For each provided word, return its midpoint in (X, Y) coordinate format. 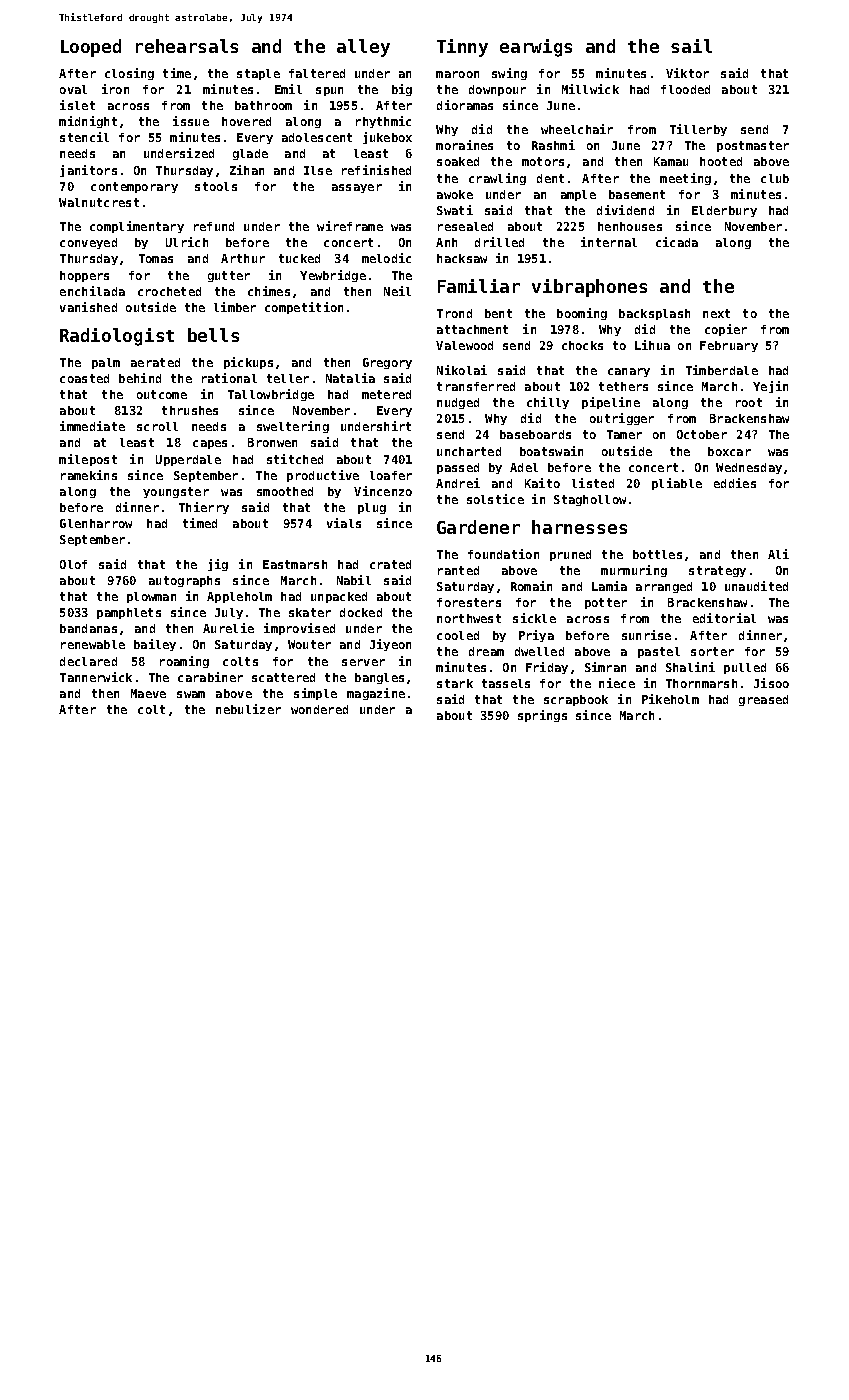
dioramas (465, 105)
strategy (717, 571)
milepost (88, 460)
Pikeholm (670, 699)
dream (486, 651)
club (775, 178)
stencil (84, 137)
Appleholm (239, 597)
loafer (391, 475)
